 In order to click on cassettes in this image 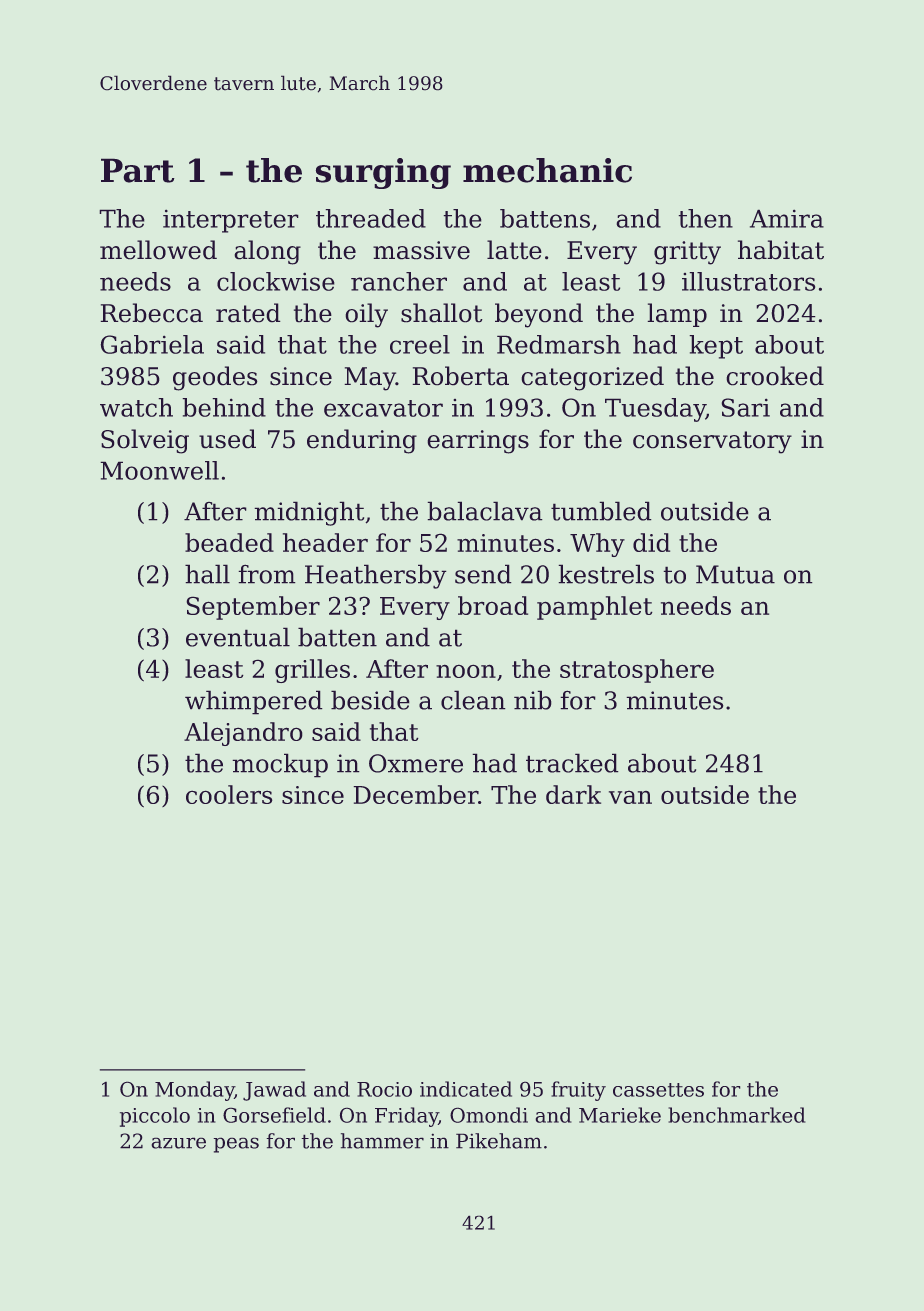, I will do `click(658, 1090)`.
